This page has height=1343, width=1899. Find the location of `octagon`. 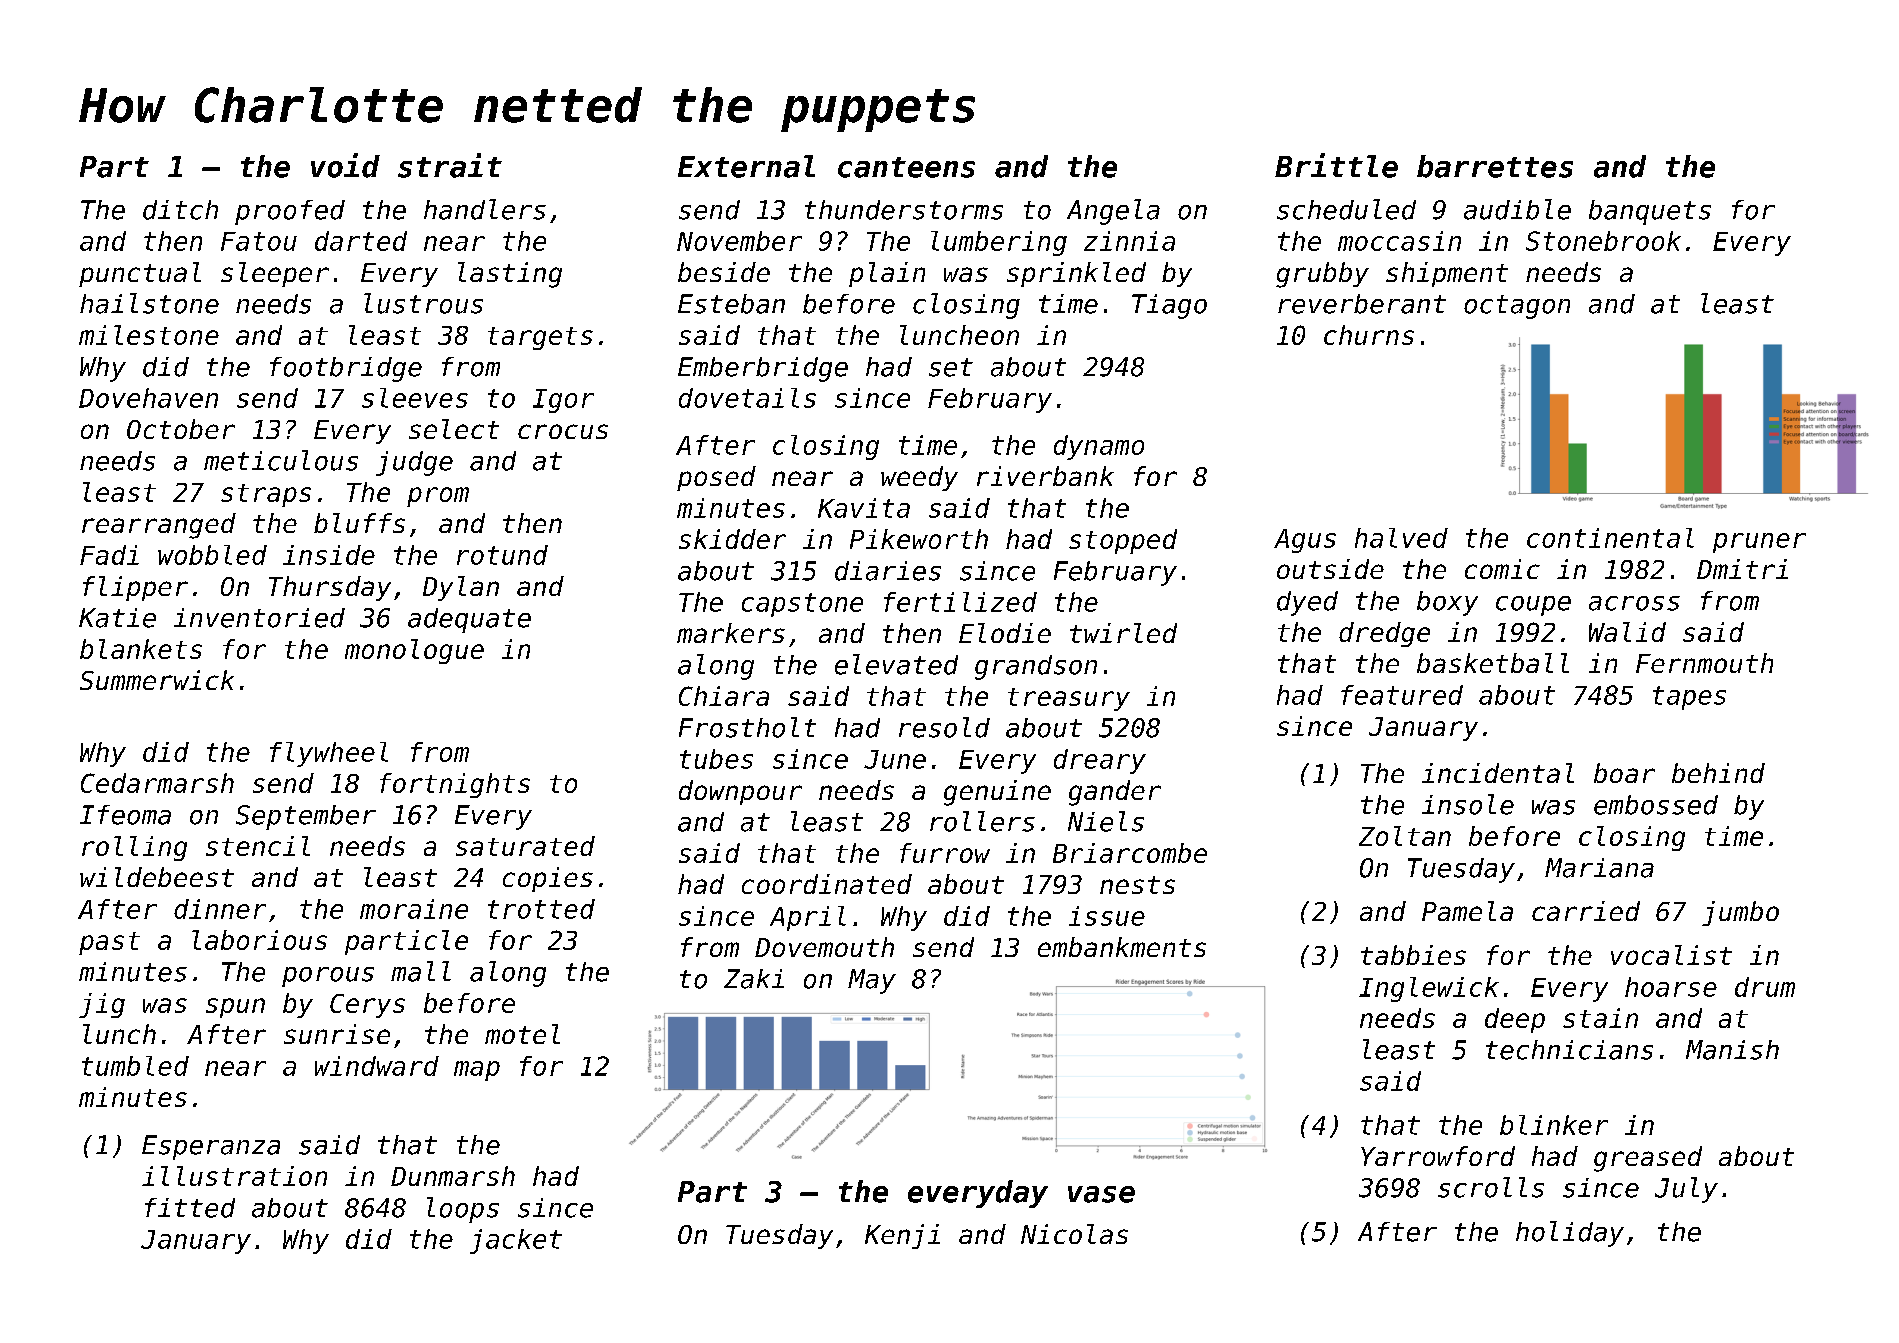

octagon is located at coordinates (1517, 307).
